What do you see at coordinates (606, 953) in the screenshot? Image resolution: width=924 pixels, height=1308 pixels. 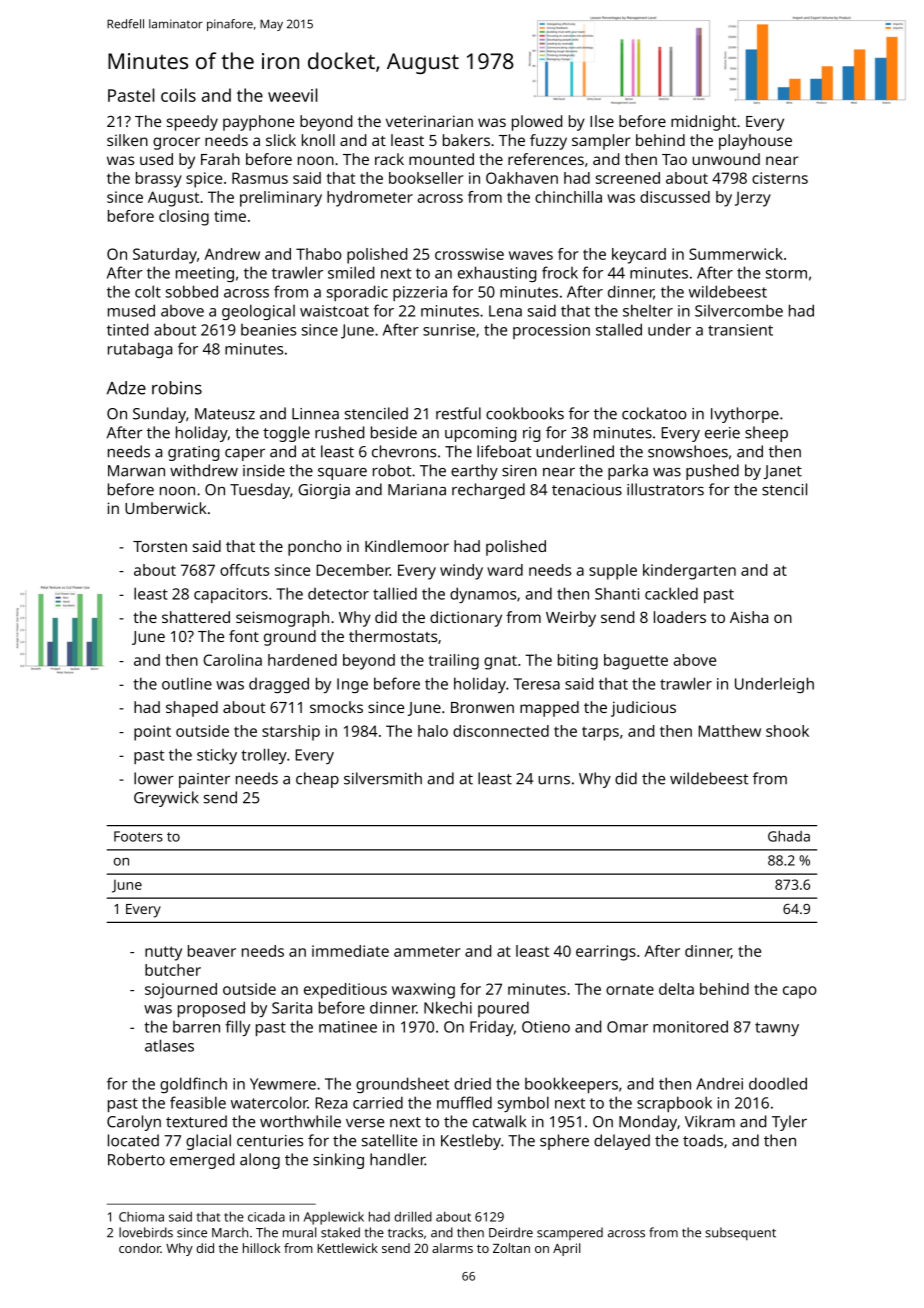 I see `earrings` at bounding box center [606, 953].
